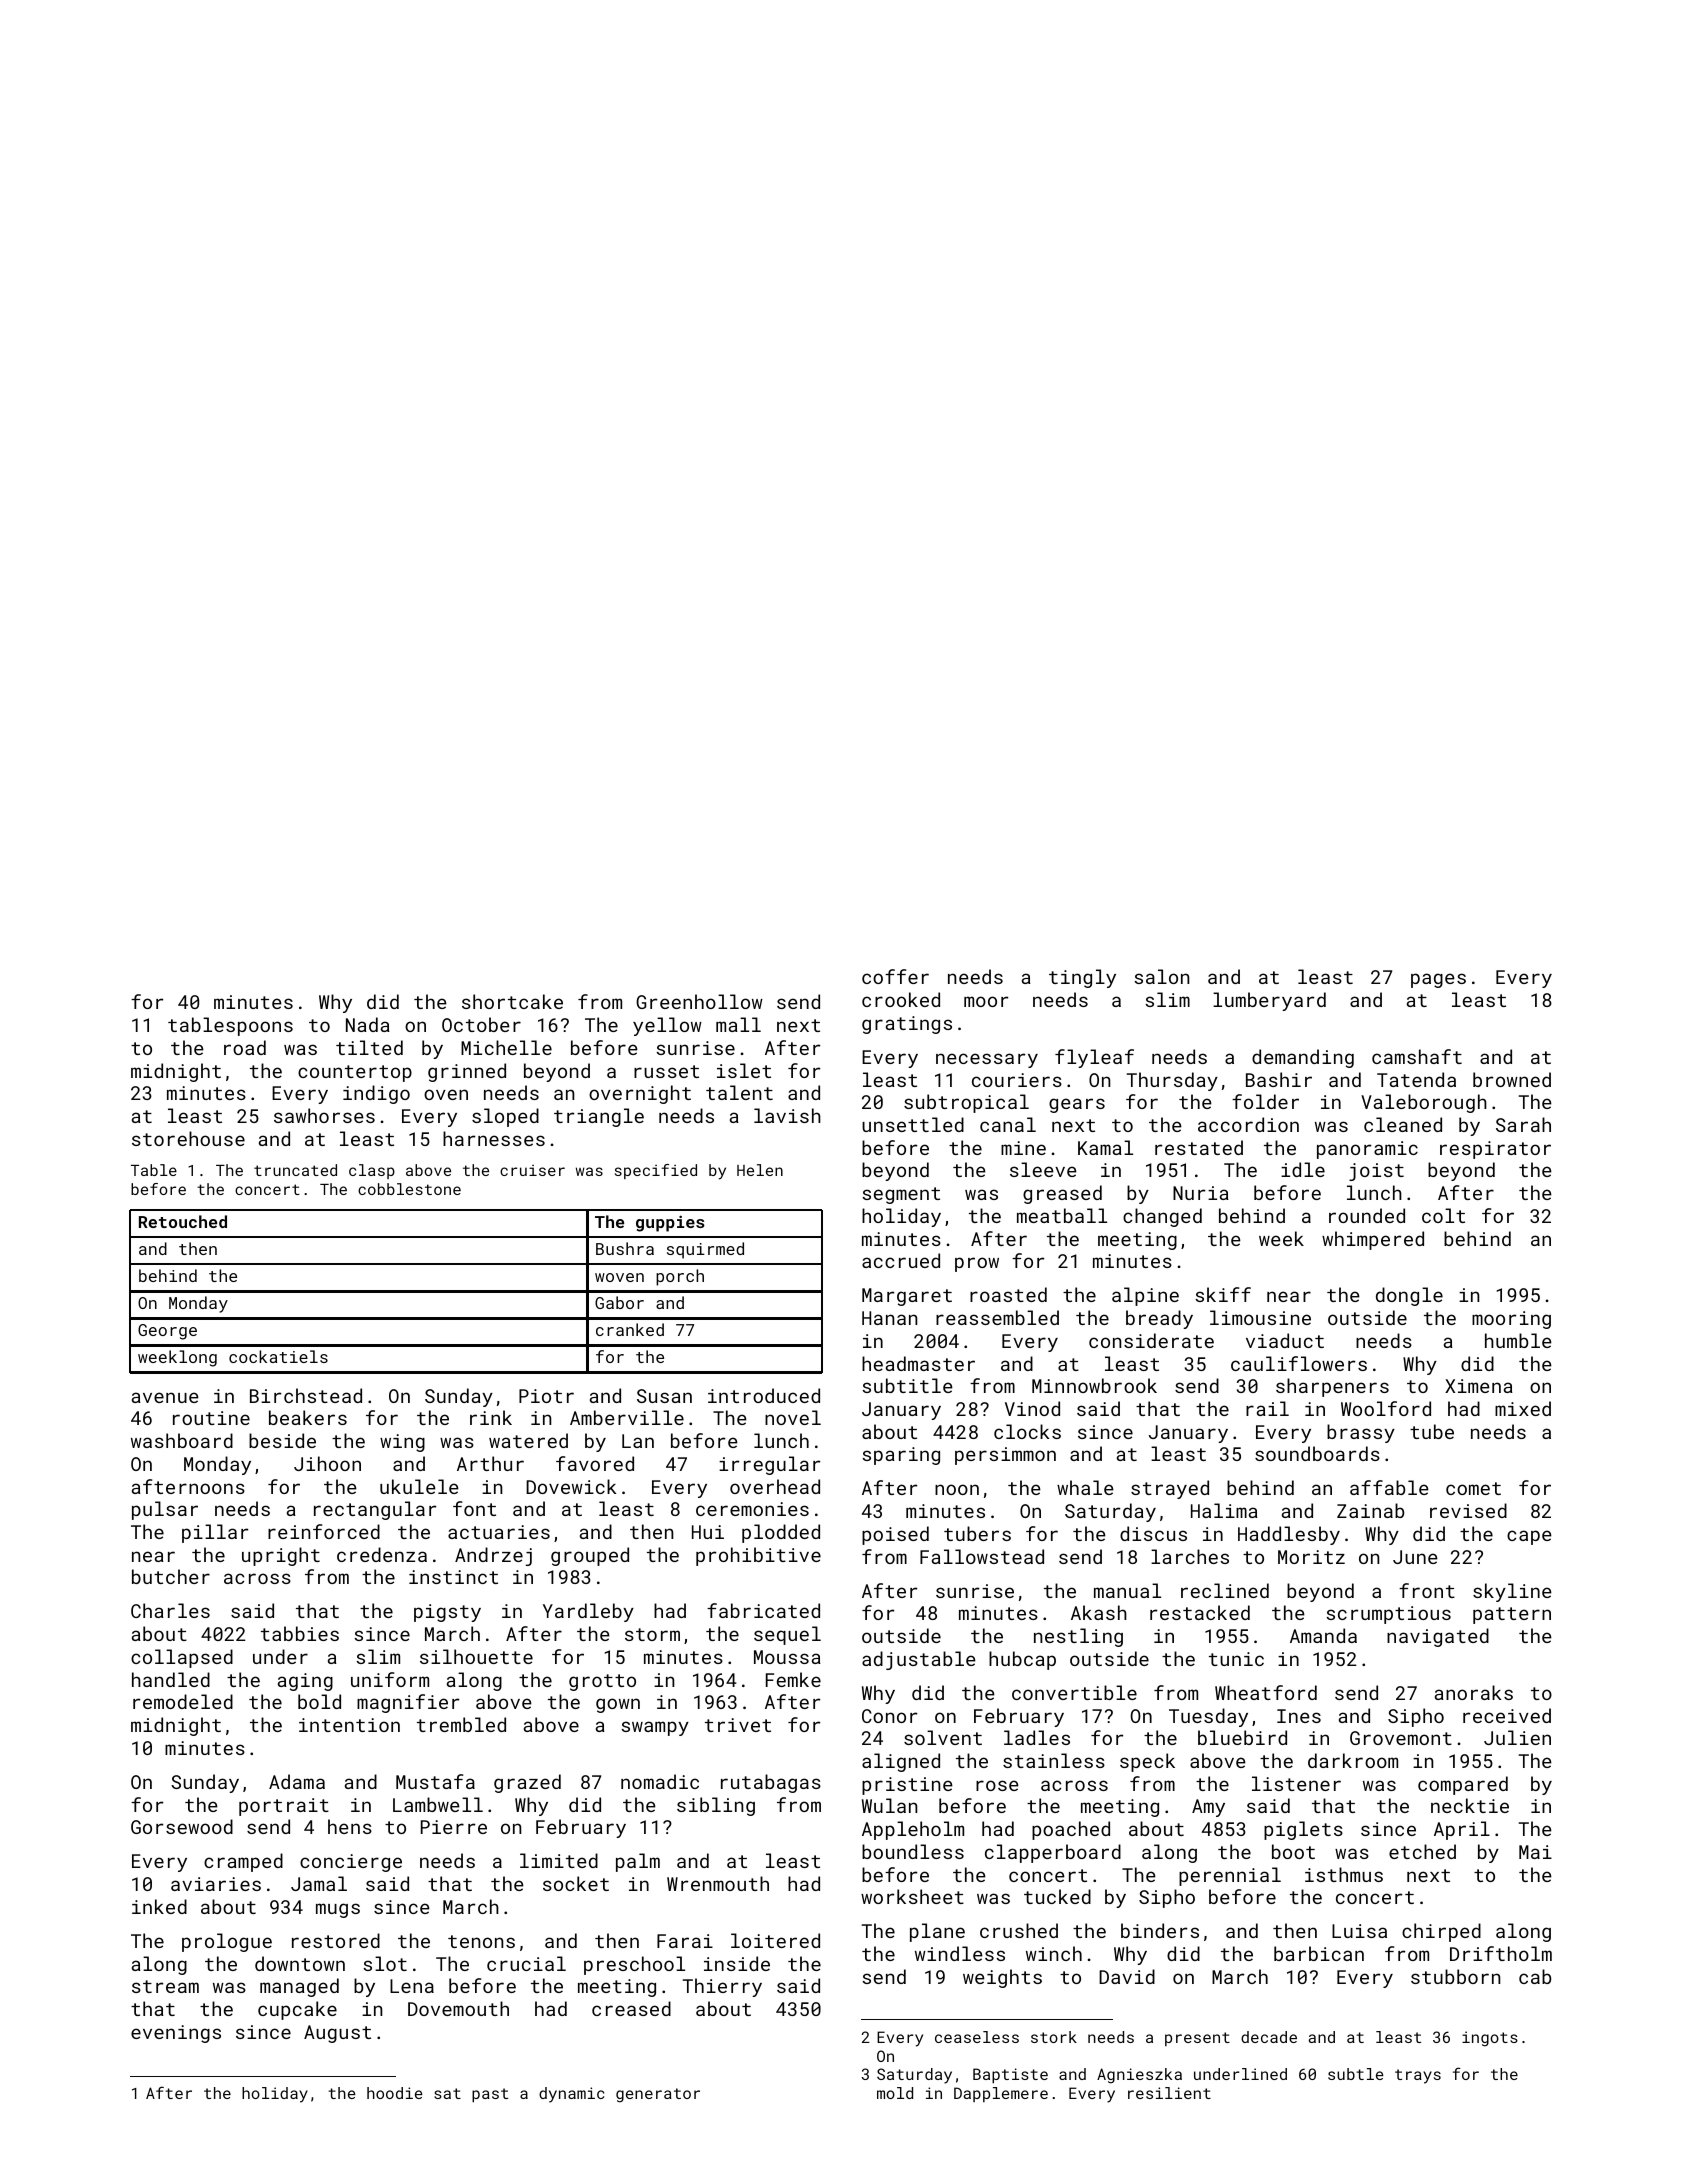 The width and height of the screenshot is (1683, 2178). What do you see at coordinates (758, 1556) in the screenshot?
I see `prohibitive` at bounding box center [758, 1556].
